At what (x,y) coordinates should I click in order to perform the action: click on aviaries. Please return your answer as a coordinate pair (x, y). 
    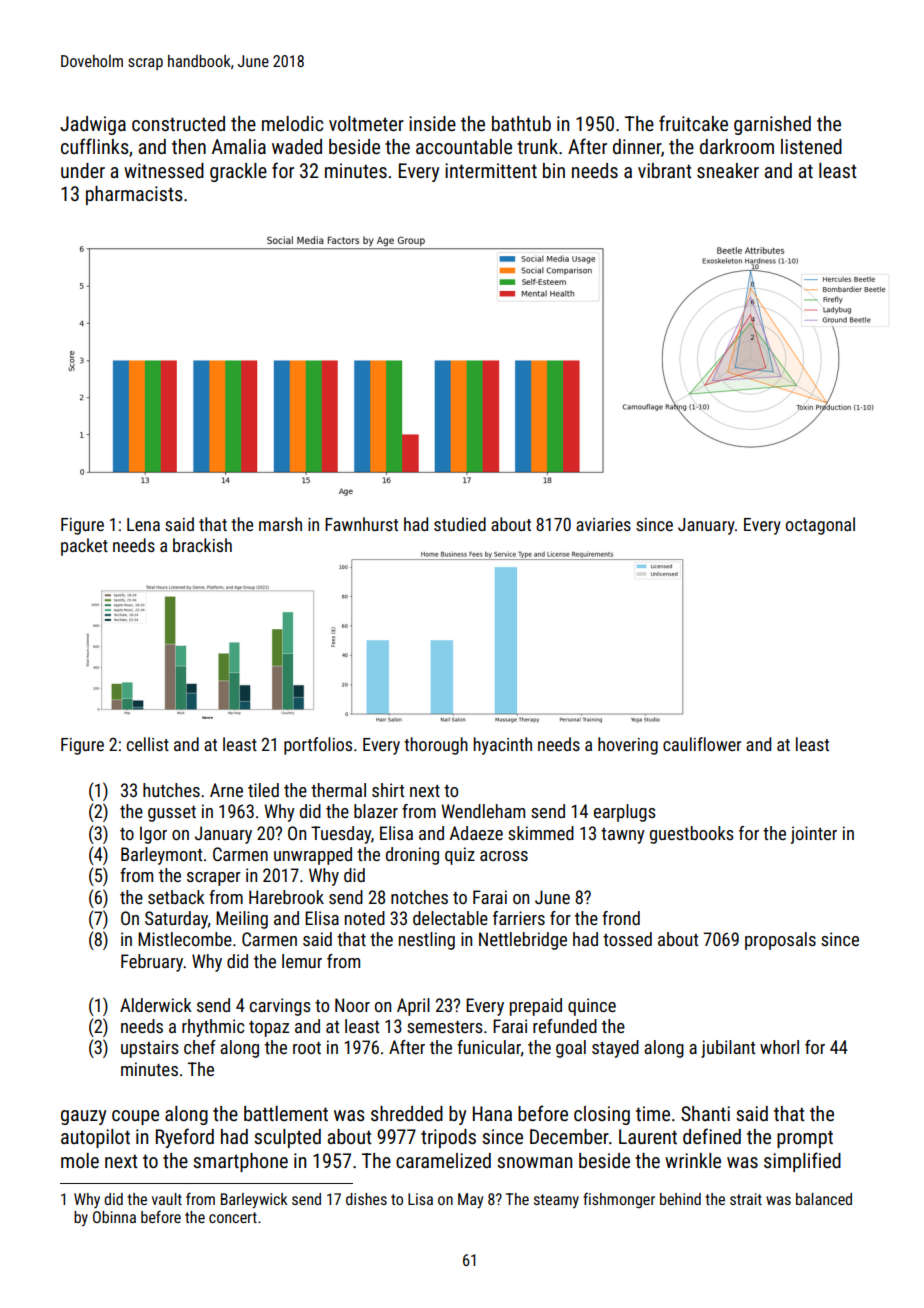
    Looking at the image, I should click on (603, 524).
